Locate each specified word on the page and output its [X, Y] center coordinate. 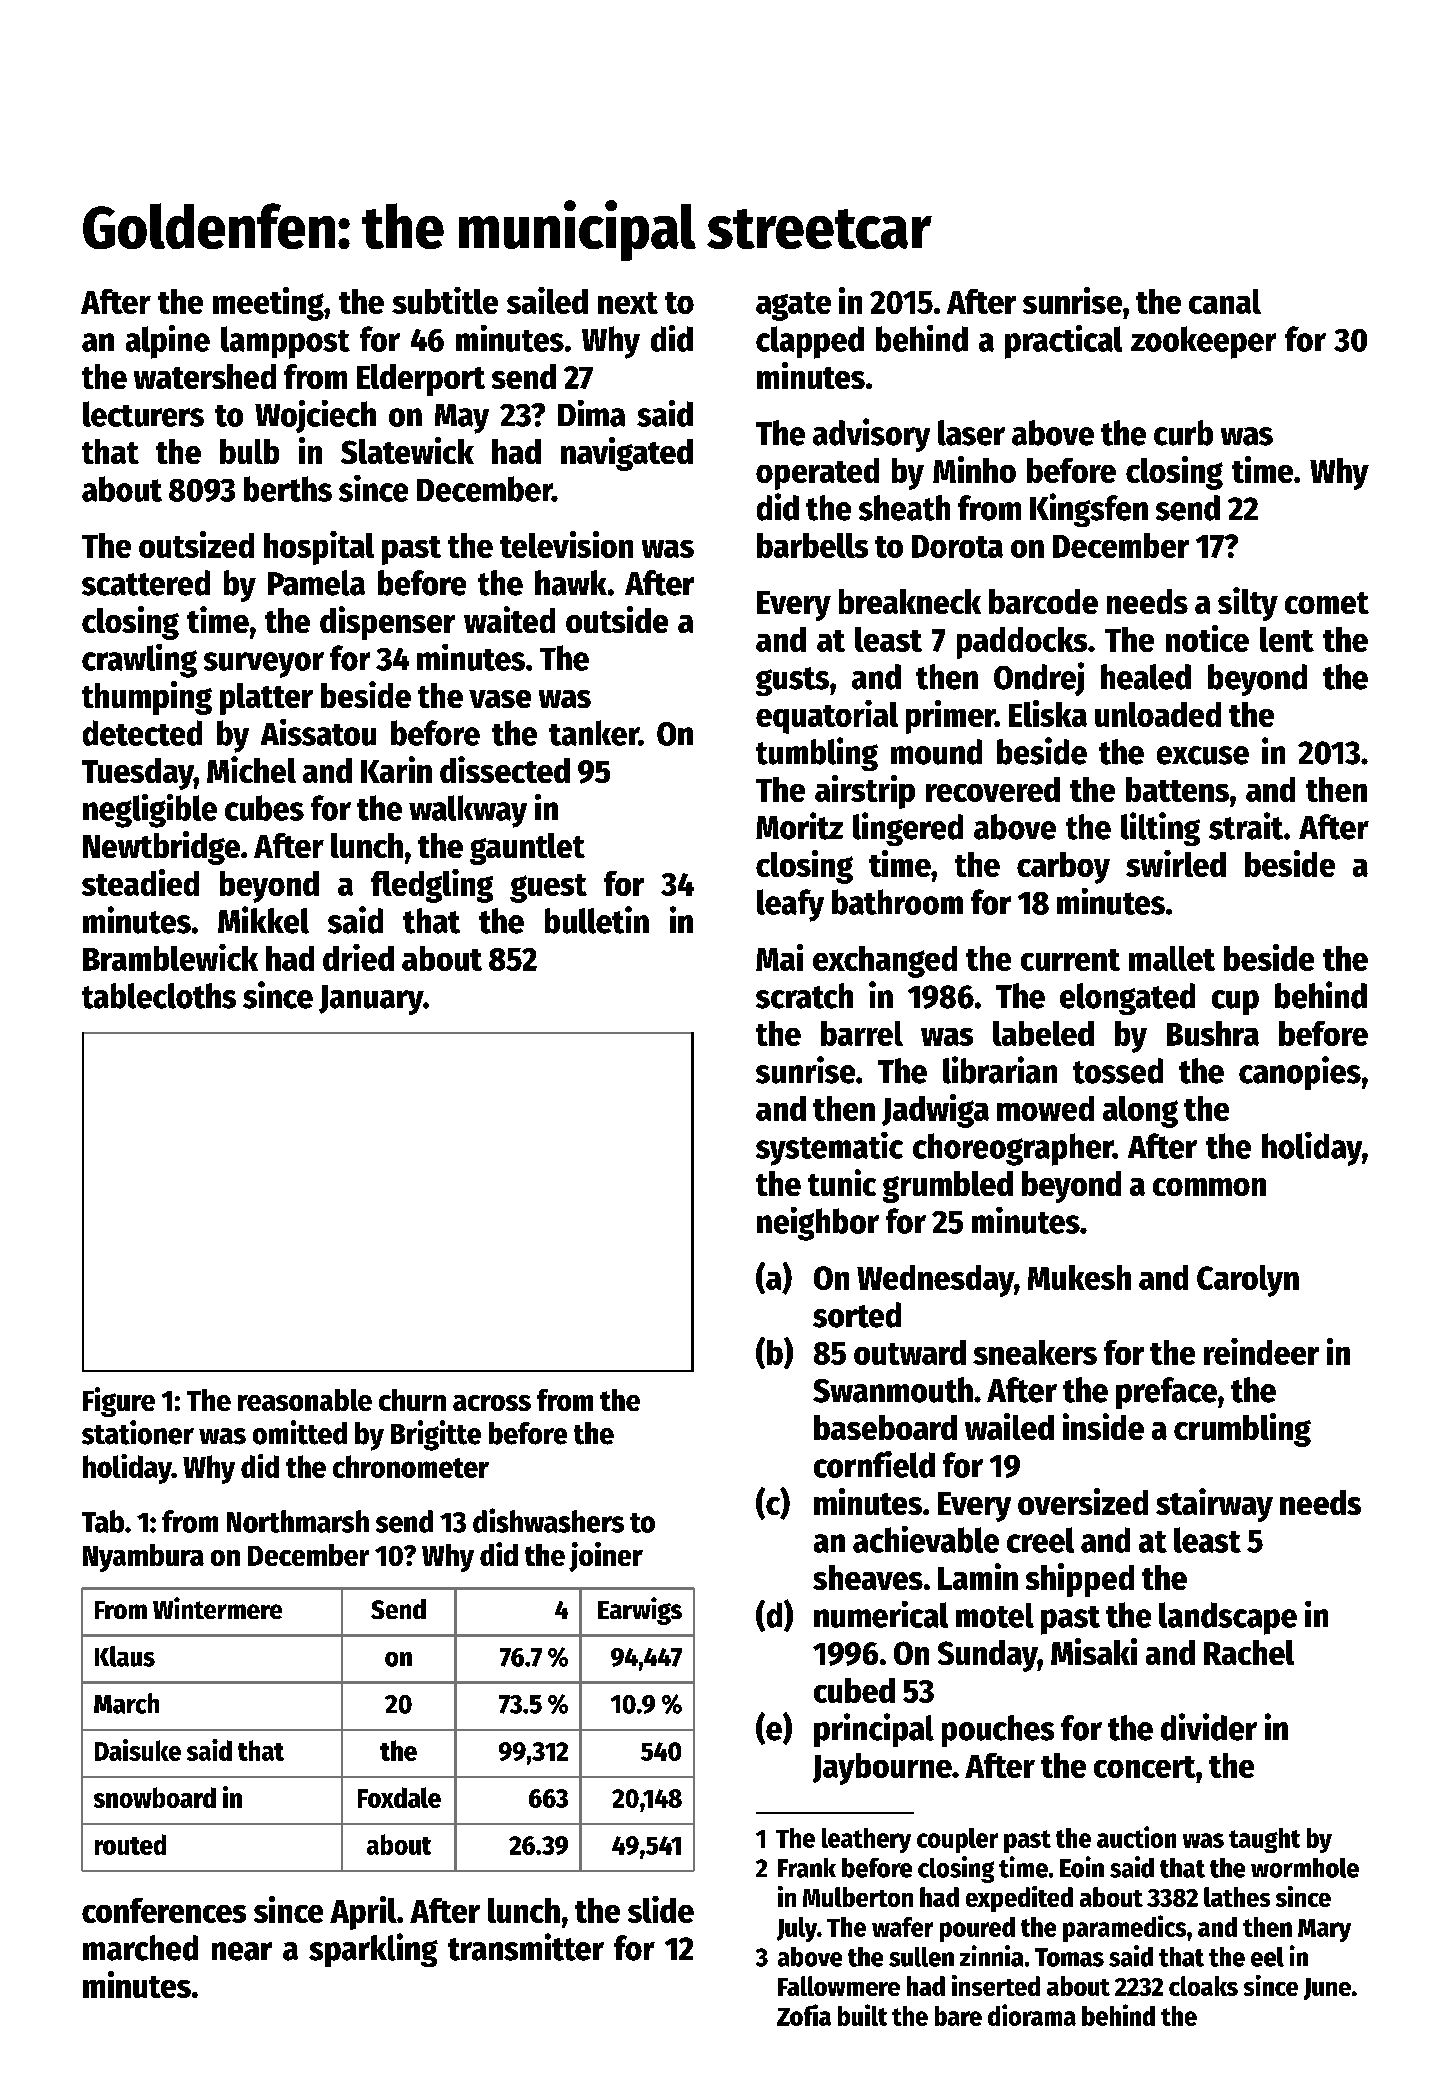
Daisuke [138, 1750]
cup [1235, 1002]
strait [1246, 826]
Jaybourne [882, 1769]
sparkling [373, 1950]
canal [1225, 301]
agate [793, 306]
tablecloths [159, 996]
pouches [998, 1731]
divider [1209, 1727]
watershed [205, 376]
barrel [862, 1033]
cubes [264, 808]
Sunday [988, 1656]
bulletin [597, 920]
